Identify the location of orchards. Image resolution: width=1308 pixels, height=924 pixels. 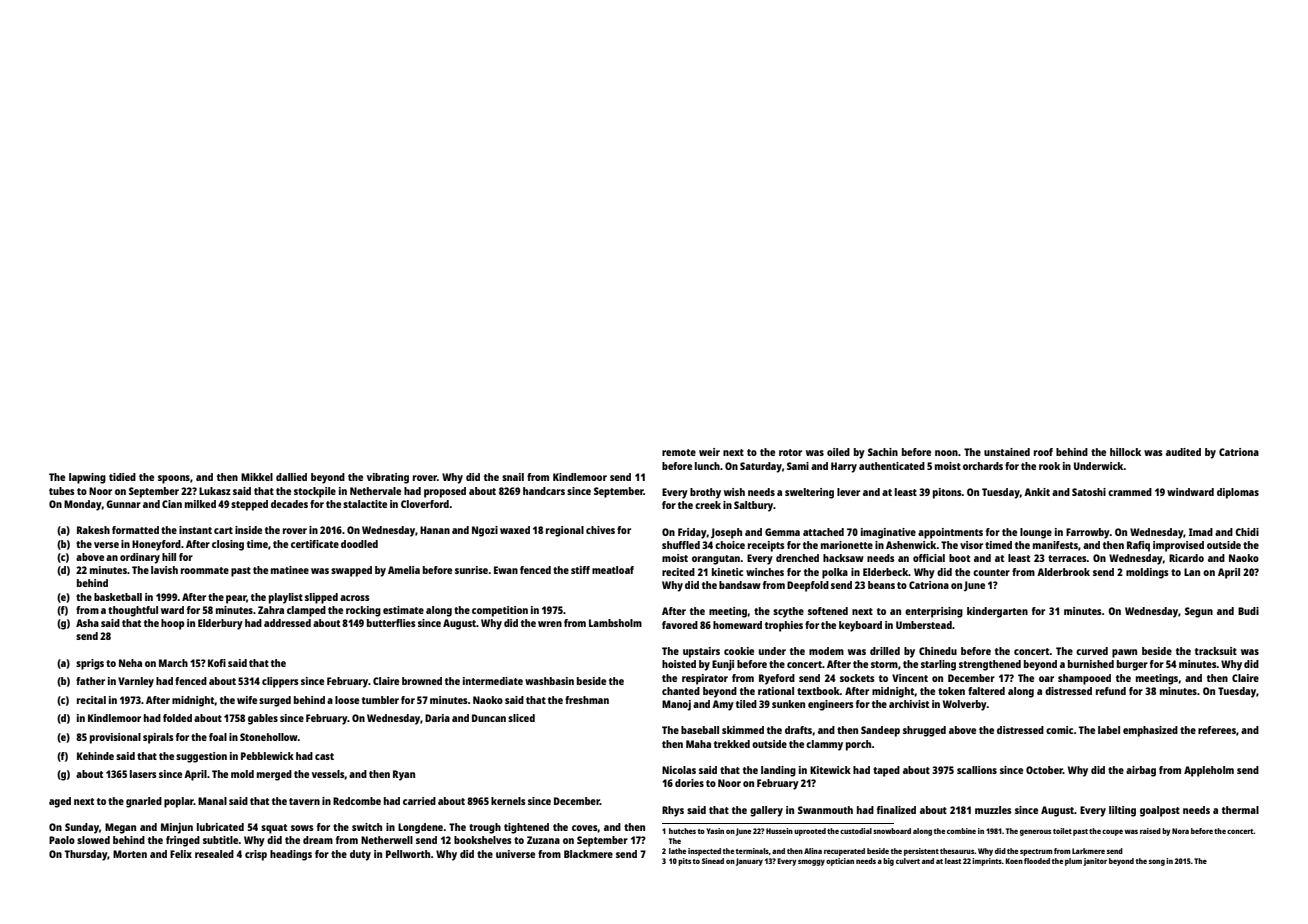
(983, 466).
